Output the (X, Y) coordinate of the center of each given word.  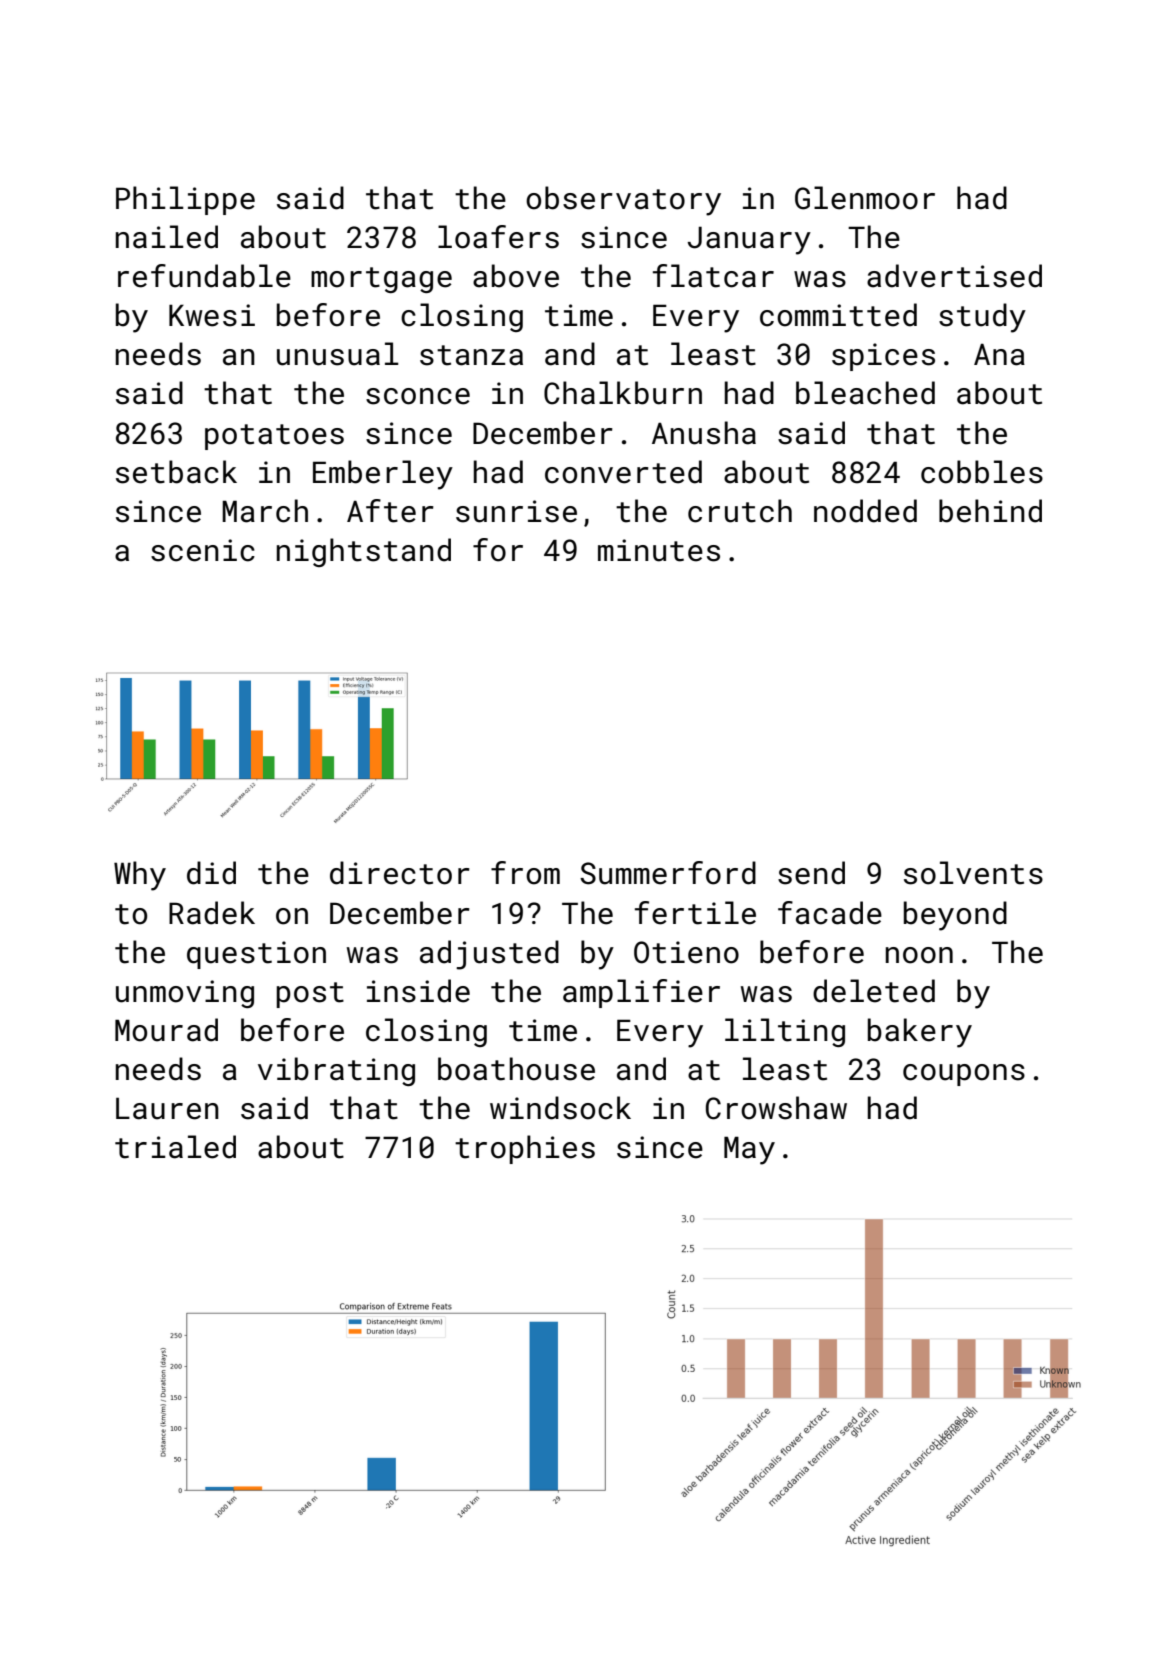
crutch (740, 511)
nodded (865, 511)
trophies (525, 1149)
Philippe (185, 200)
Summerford (668, 873)
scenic (203, 550)
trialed (175, 1147)
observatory (623, 201)
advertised (954, 276)
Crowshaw (776, 1108)
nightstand (364, 552)
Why (140, 876)
